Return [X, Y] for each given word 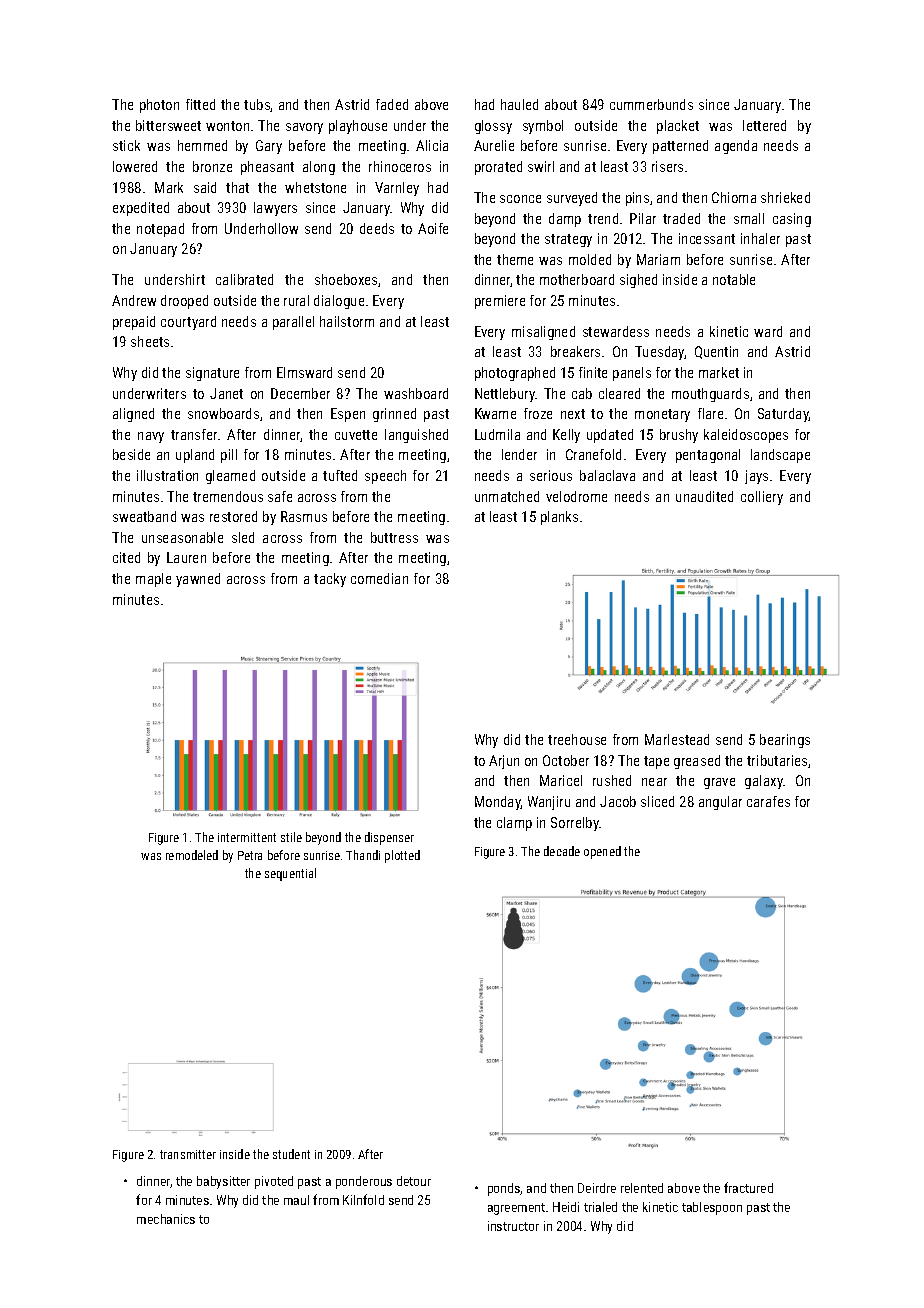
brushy [679, 436]
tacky [330, 580]
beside [131, 454]
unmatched [507, 496]
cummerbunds [651, 104]
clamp [514, 824]
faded [392, 104]
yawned [198, 580]
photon [159, 106]
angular [720, 803]
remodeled [192, 855]
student [291, 1154]
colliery [762, 498]
